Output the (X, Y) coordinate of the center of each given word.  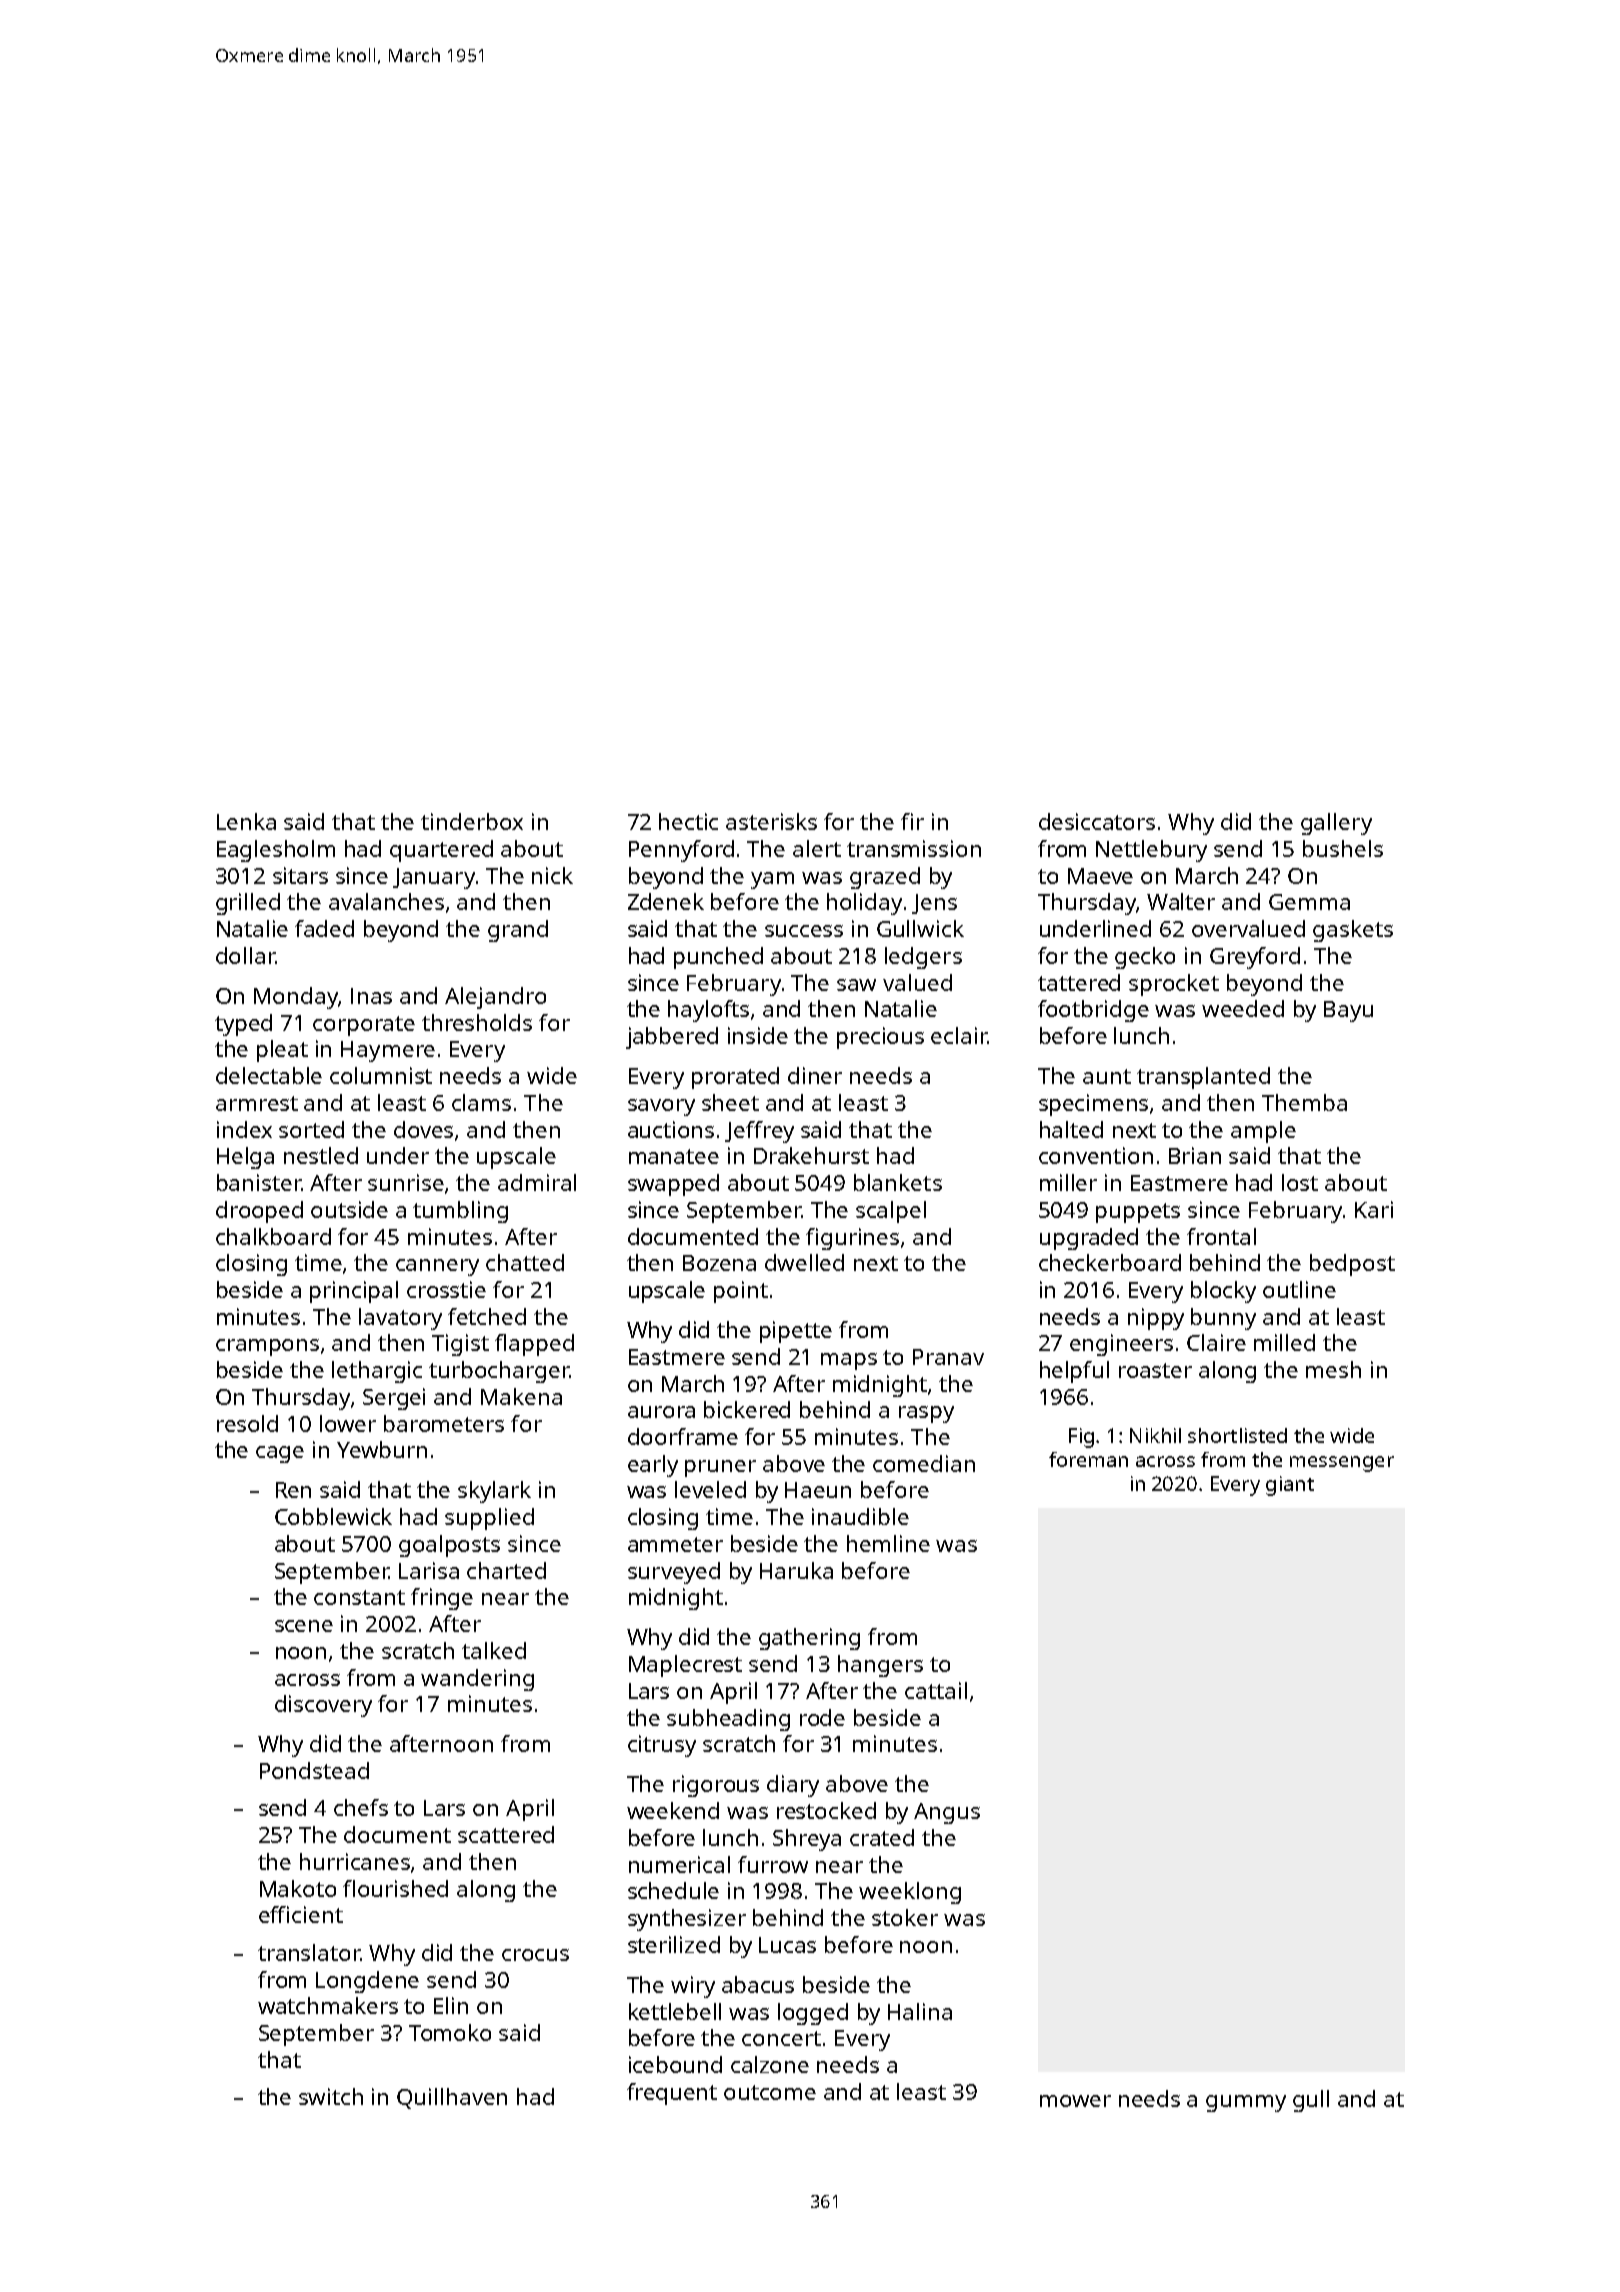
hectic (688, 821)
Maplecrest (685, 1666)
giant (1290, 1486)
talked (494, 1650)
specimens (1093, 1105)
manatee (674, 1156)
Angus (947, 1813)
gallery (1336, 824)
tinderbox (472, 821)
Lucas (787, 1945)
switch (331, 2096)
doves (423, 1129)
